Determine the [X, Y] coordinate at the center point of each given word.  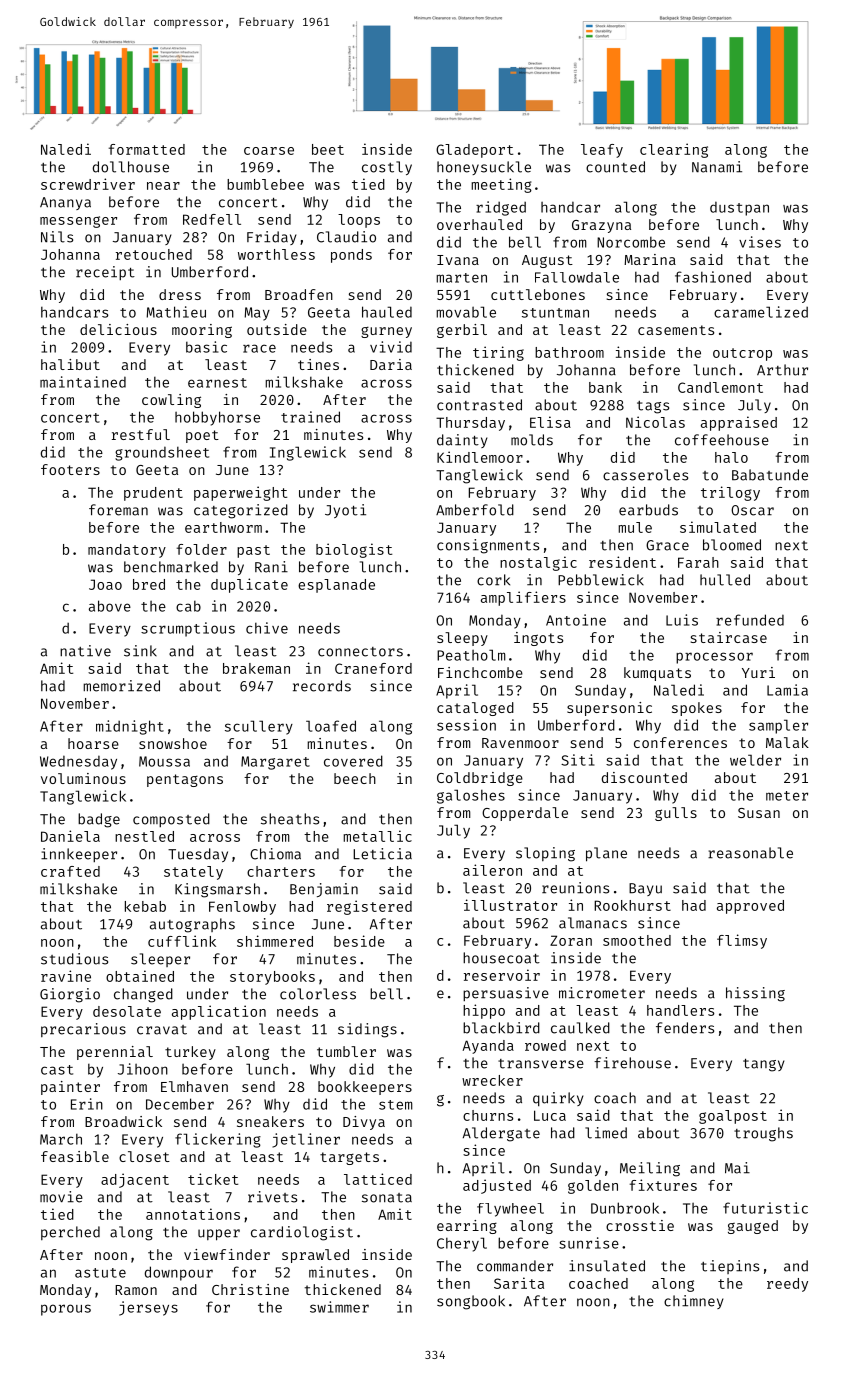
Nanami [717, 167]
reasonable [750, 853]
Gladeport [474, 151]
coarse [269, 151]
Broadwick [123, 1121]
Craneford [373, 668]
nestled [144, 836]
